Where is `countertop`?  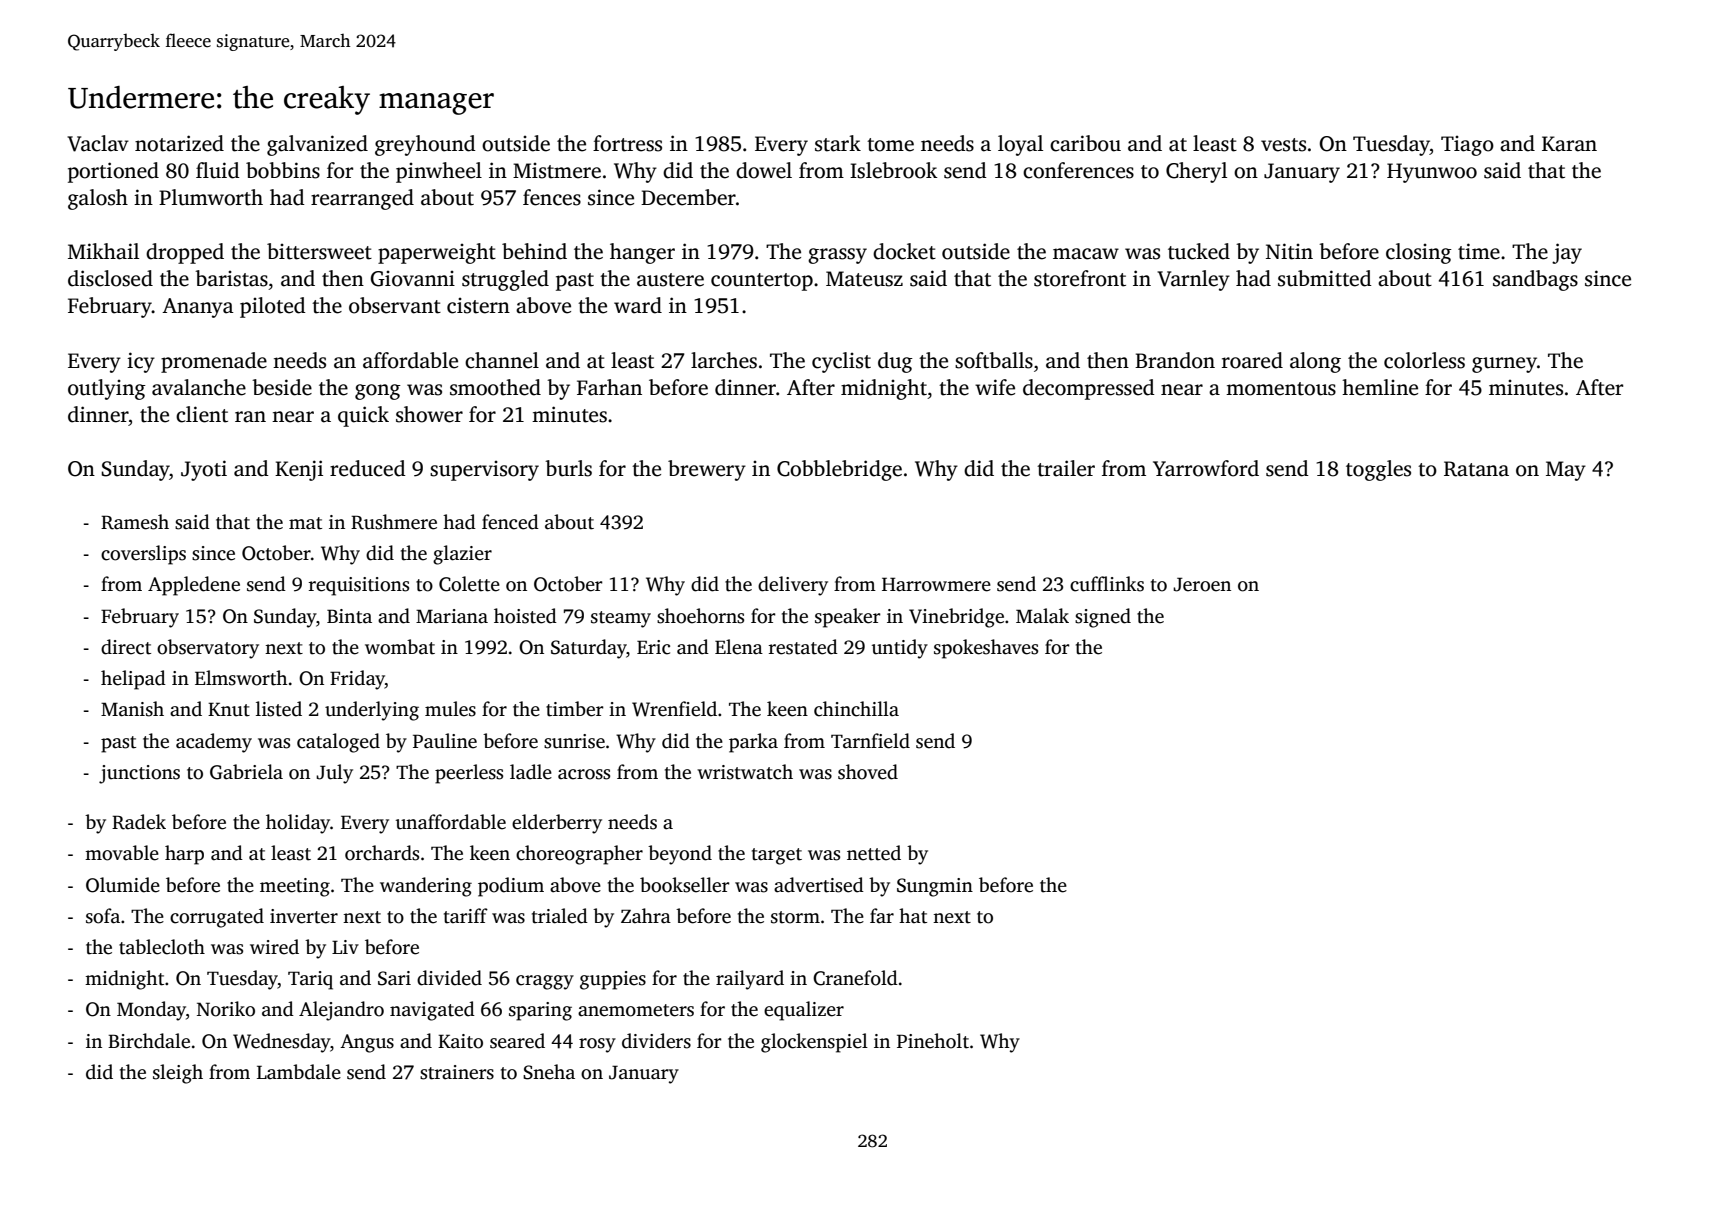
countertop is located at coordinates (762, 282).
